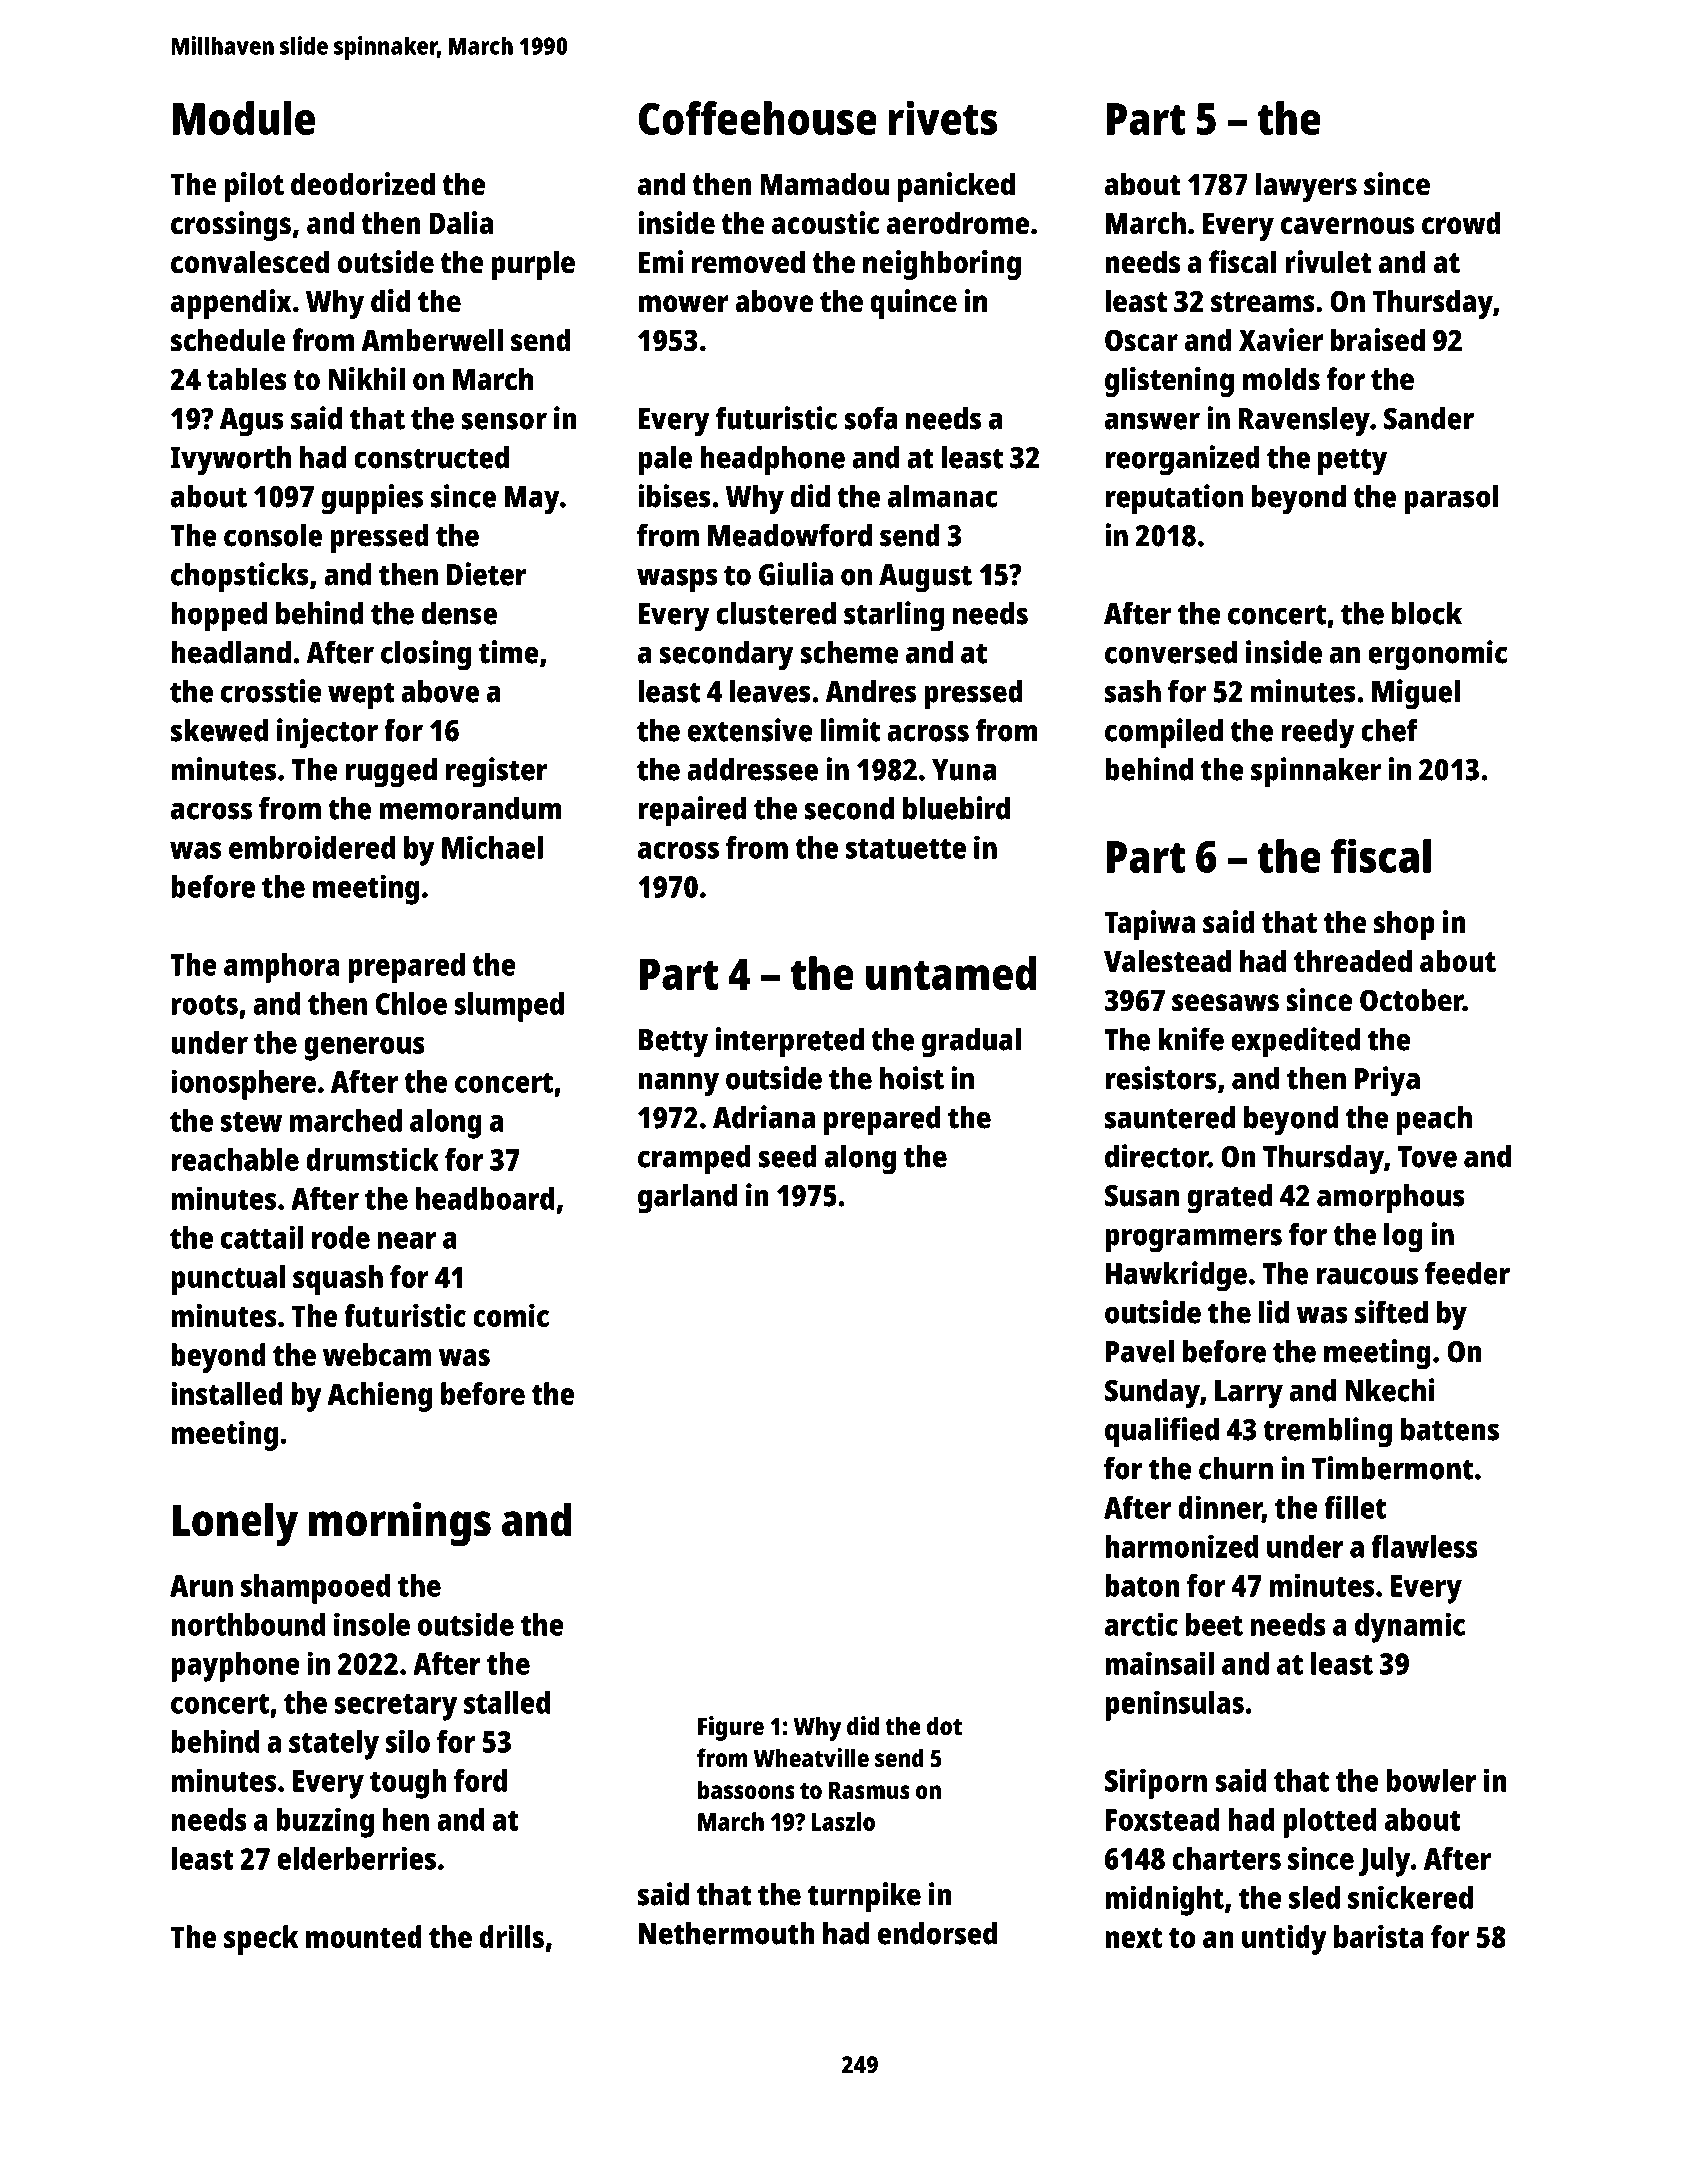  Describe the element at coordinates (432, 340) in the document. I see `Amberwell` at that location.
